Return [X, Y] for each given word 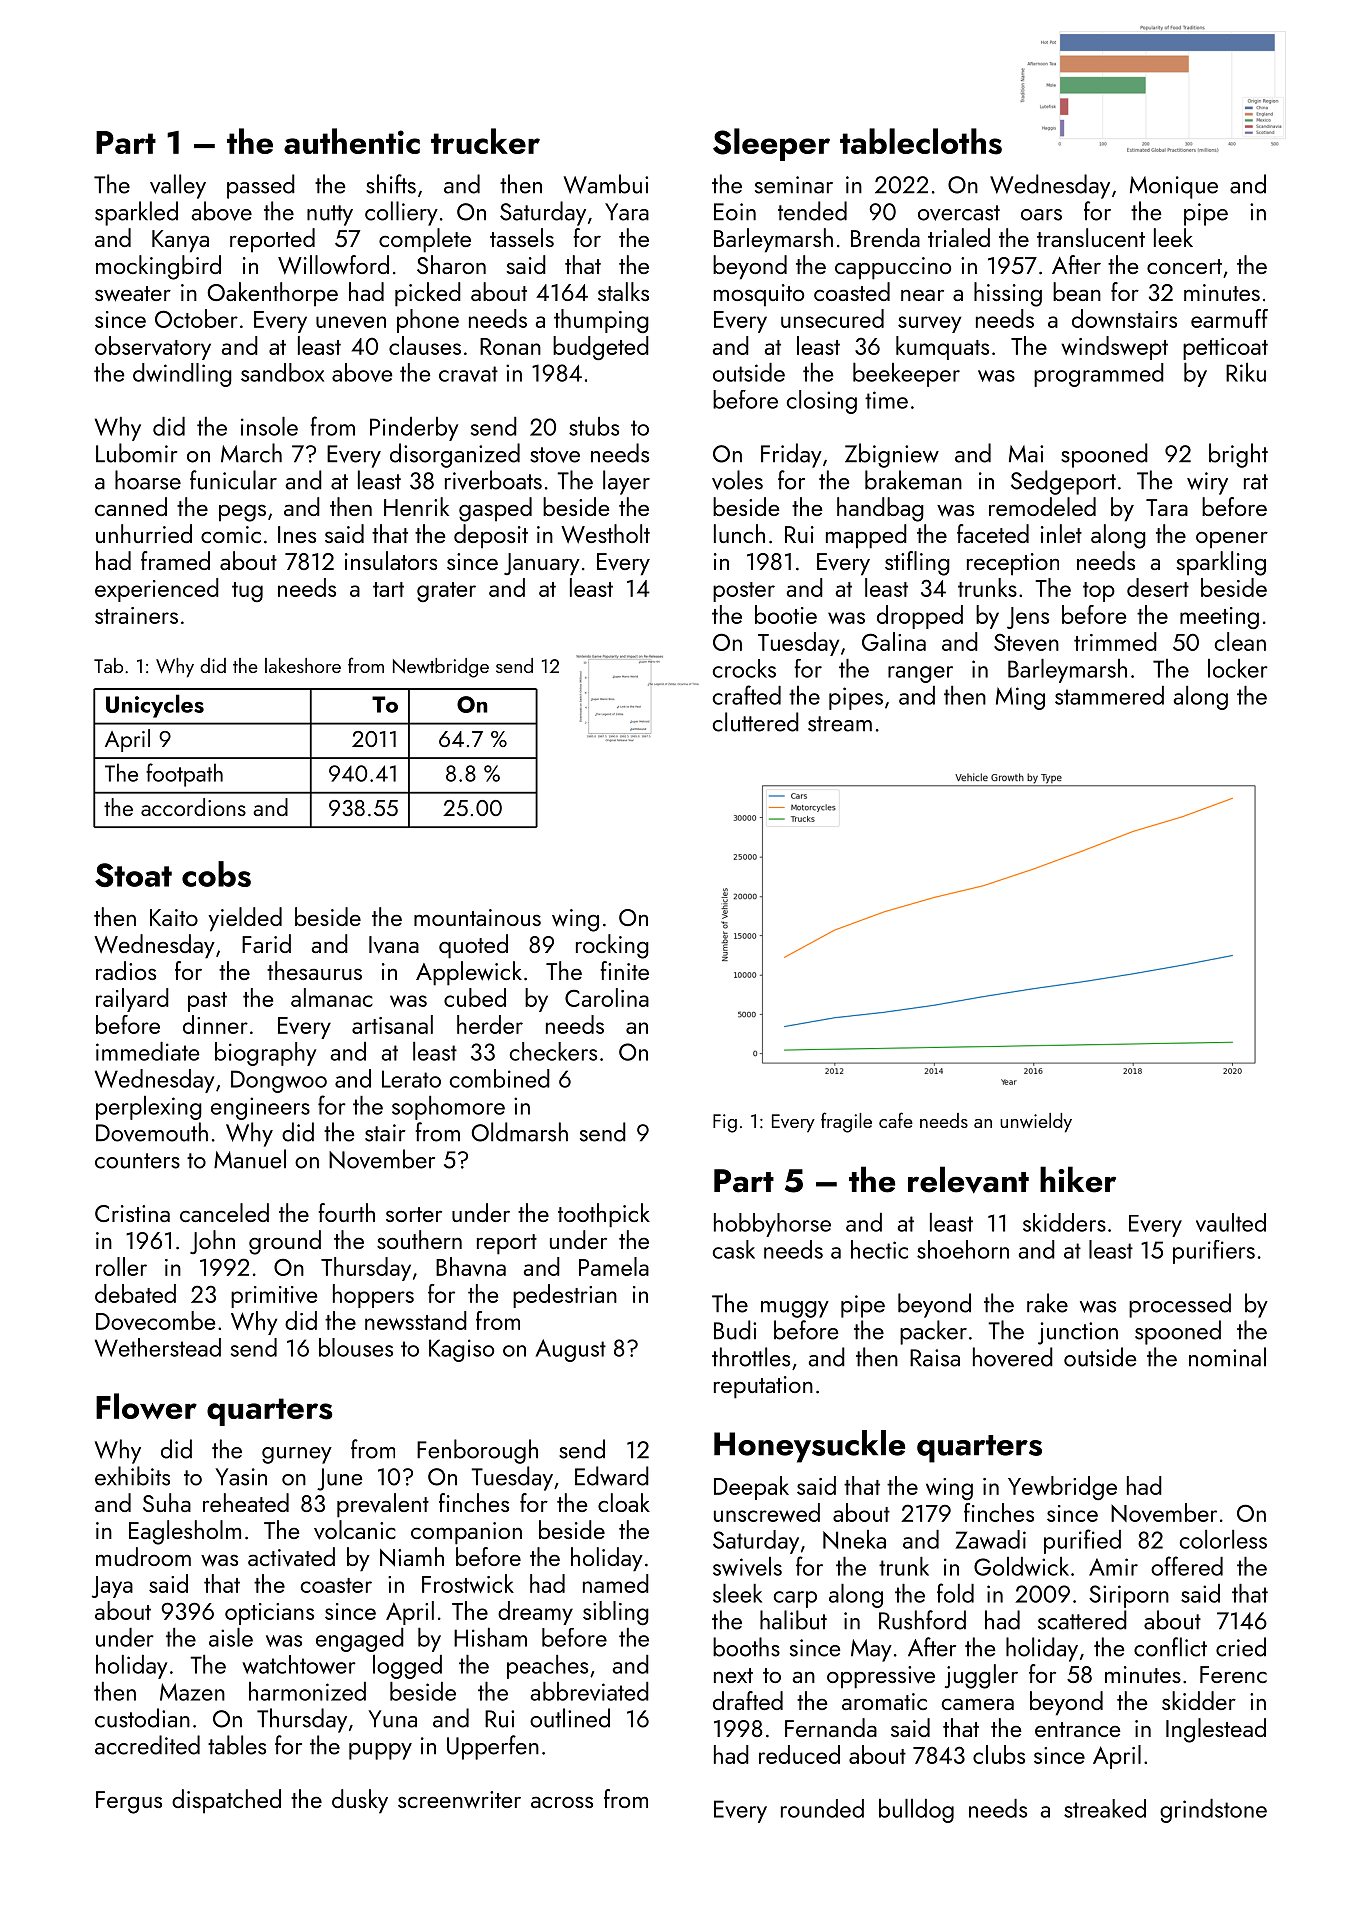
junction [1078, 1333]
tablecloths [921, 141]
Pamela [614, 1266]
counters [137, 1161]
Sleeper [771, 144]
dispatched [226, 1801]
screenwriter [459, 1800]
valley [178, 186]
